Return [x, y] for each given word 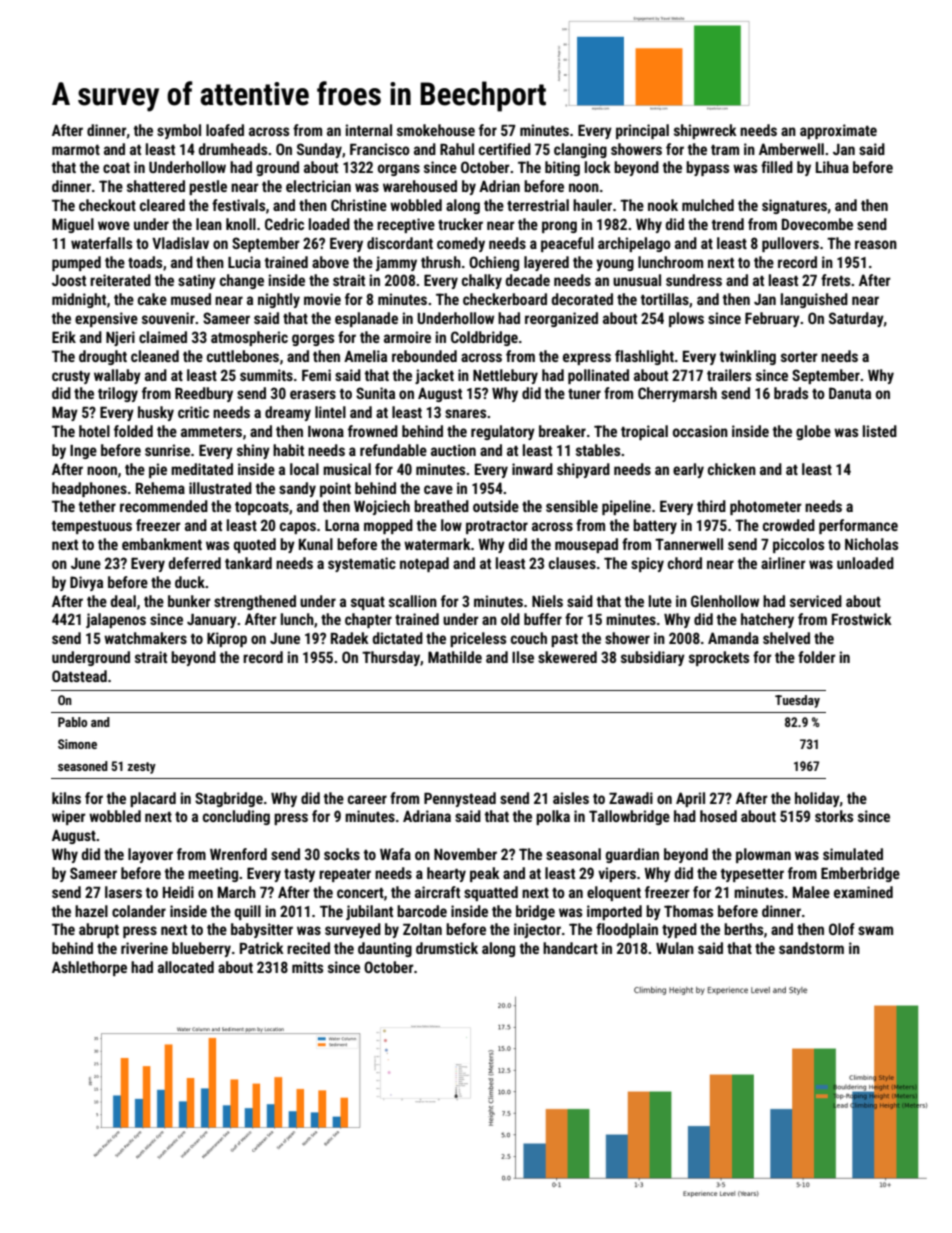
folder [817, 657]
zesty [141, 768]
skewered [567, 657]
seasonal [573, 854]
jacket [434, 376]
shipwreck [705, 131]
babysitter [262, 930]
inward [532, 469]
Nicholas [871, 544]
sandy [297, 489]
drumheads [233, 149]
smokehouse [436, 130]
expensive [106, 319]
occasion [700, 431]
